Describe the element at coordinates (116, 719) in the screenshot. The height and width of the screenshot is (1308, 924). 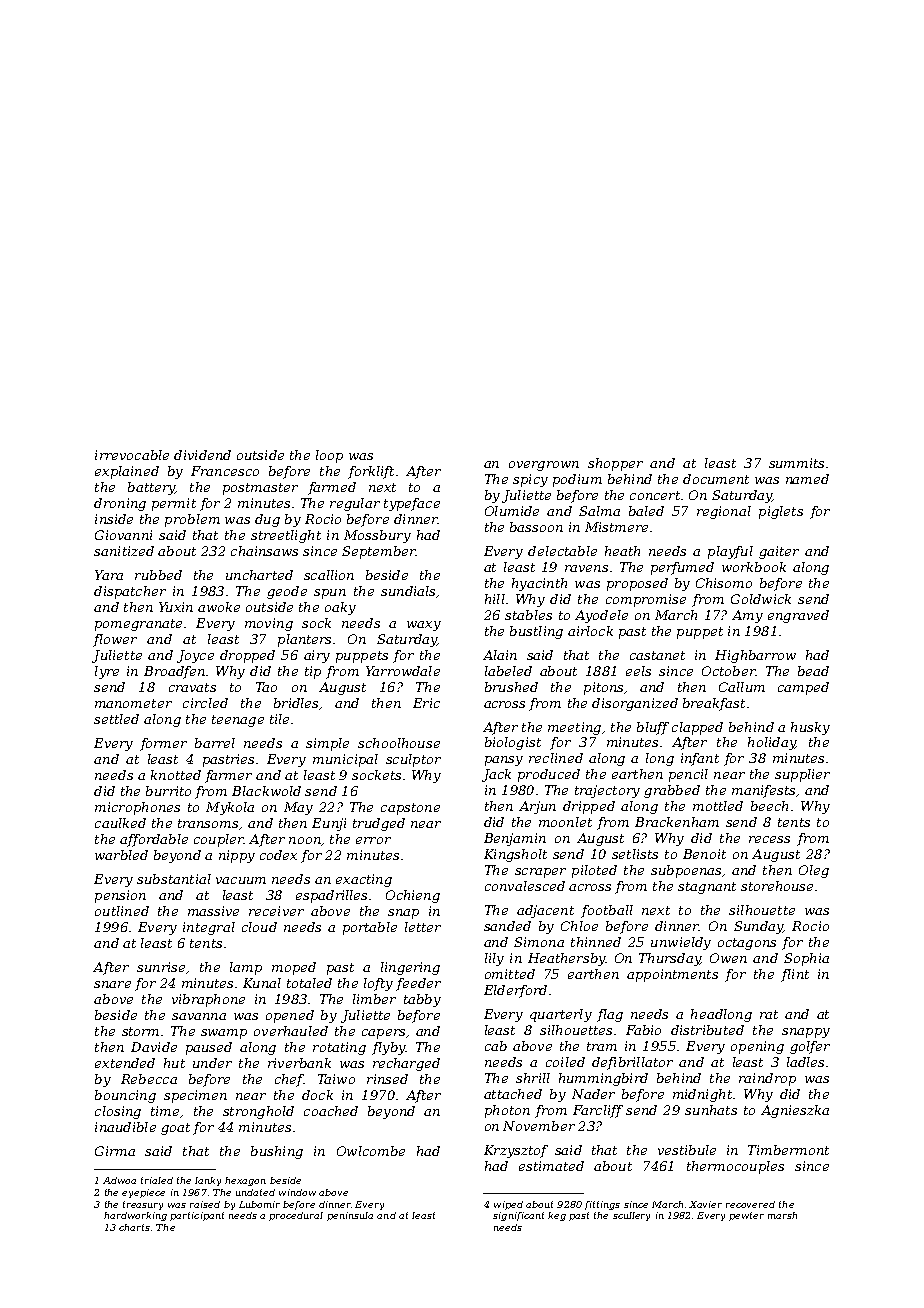
I see `settled` at that location.
